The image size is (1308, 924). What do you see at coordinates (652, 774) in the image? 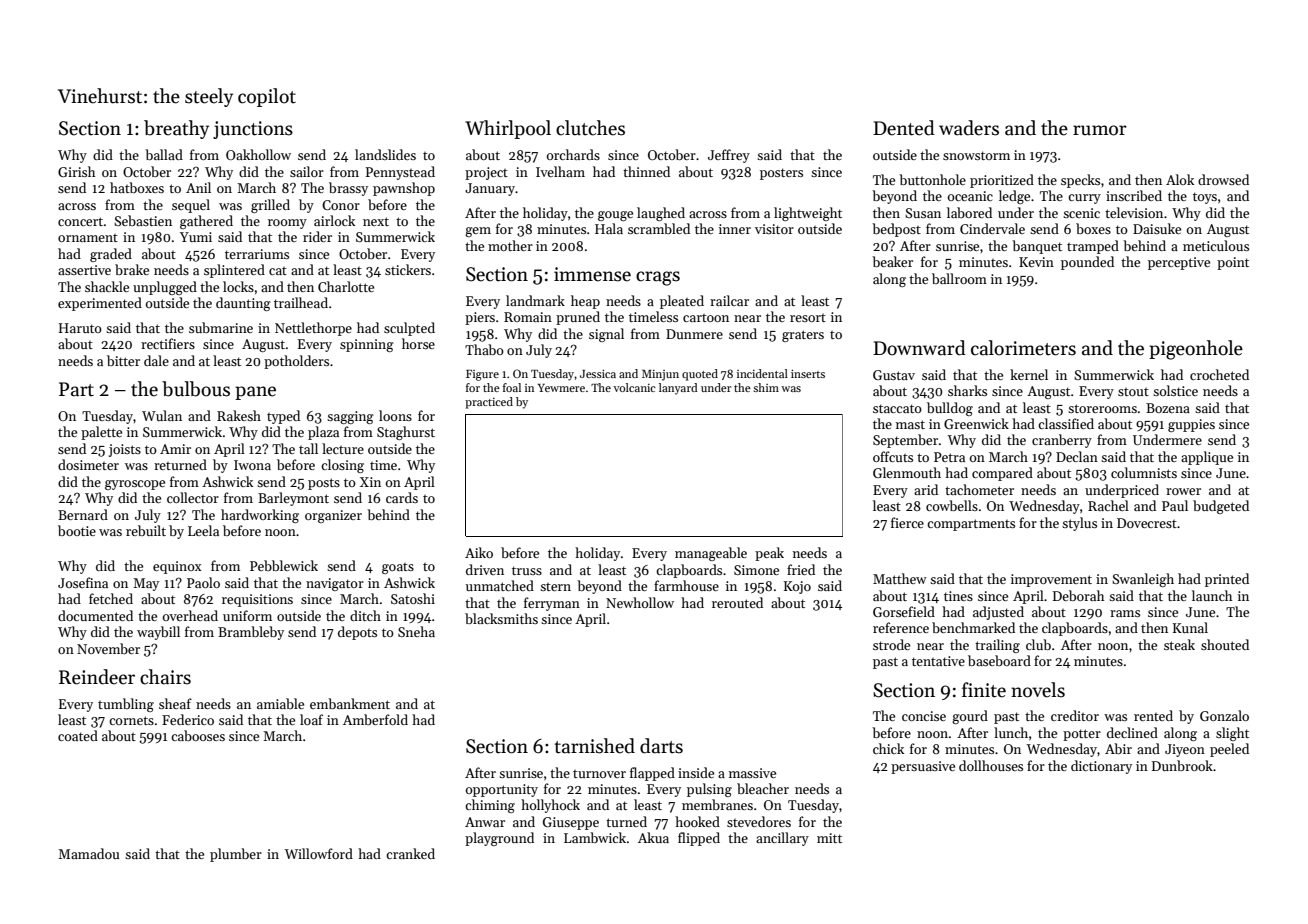
I see `flapped` at bounding box center [652, 774].
